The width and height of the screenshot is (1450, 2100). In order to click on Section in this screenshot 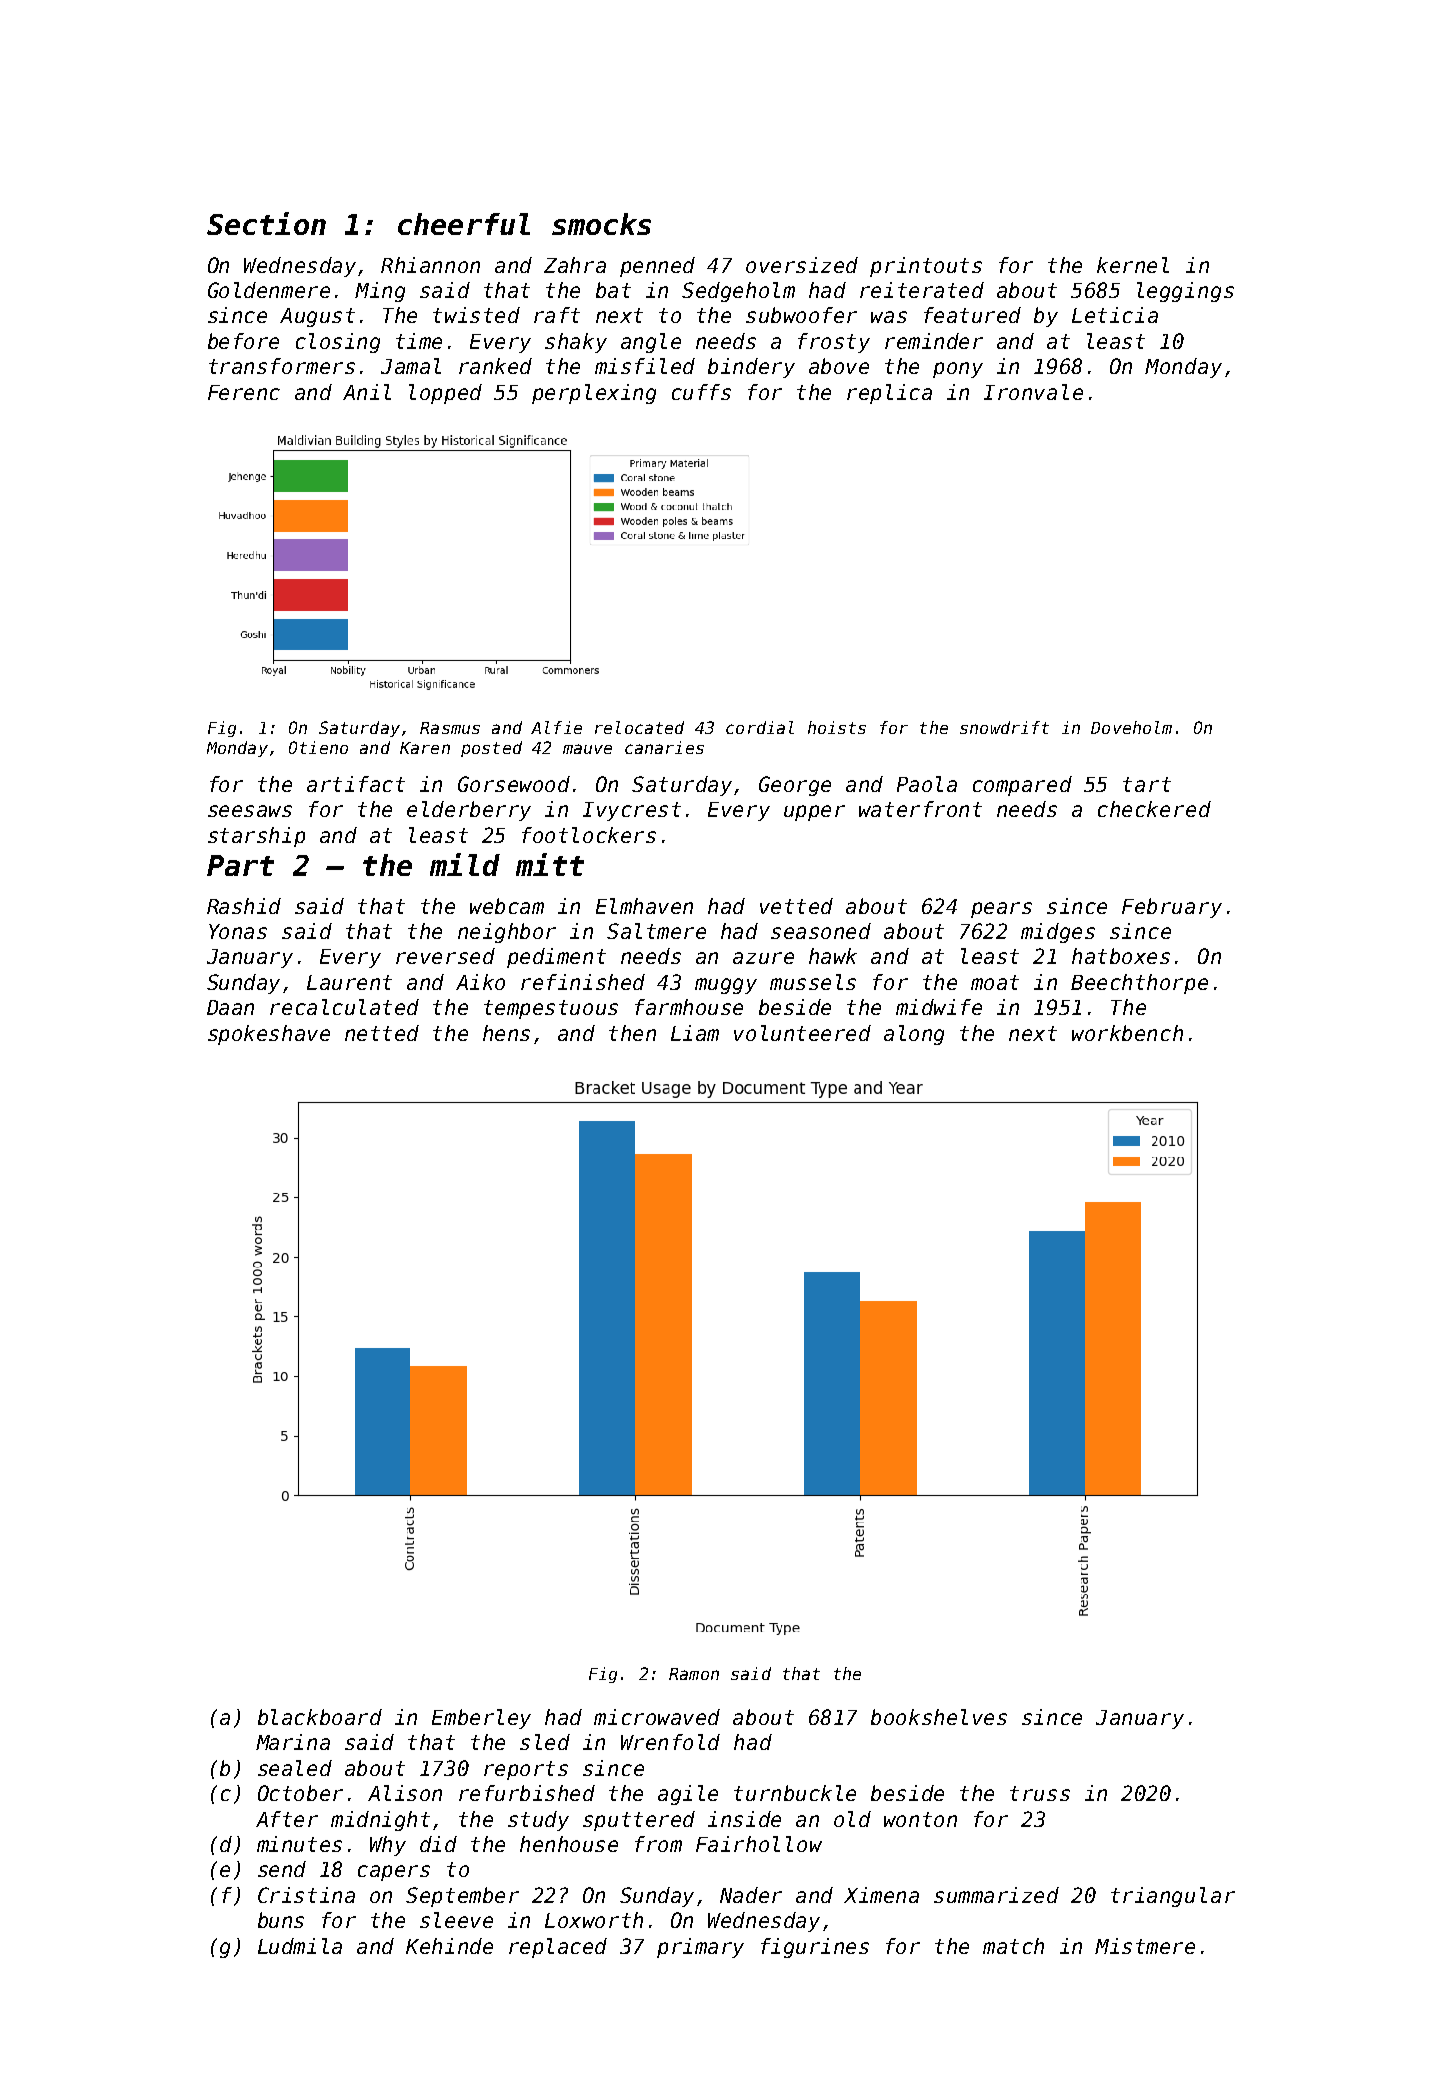, I will do `click(266, 223)`.
